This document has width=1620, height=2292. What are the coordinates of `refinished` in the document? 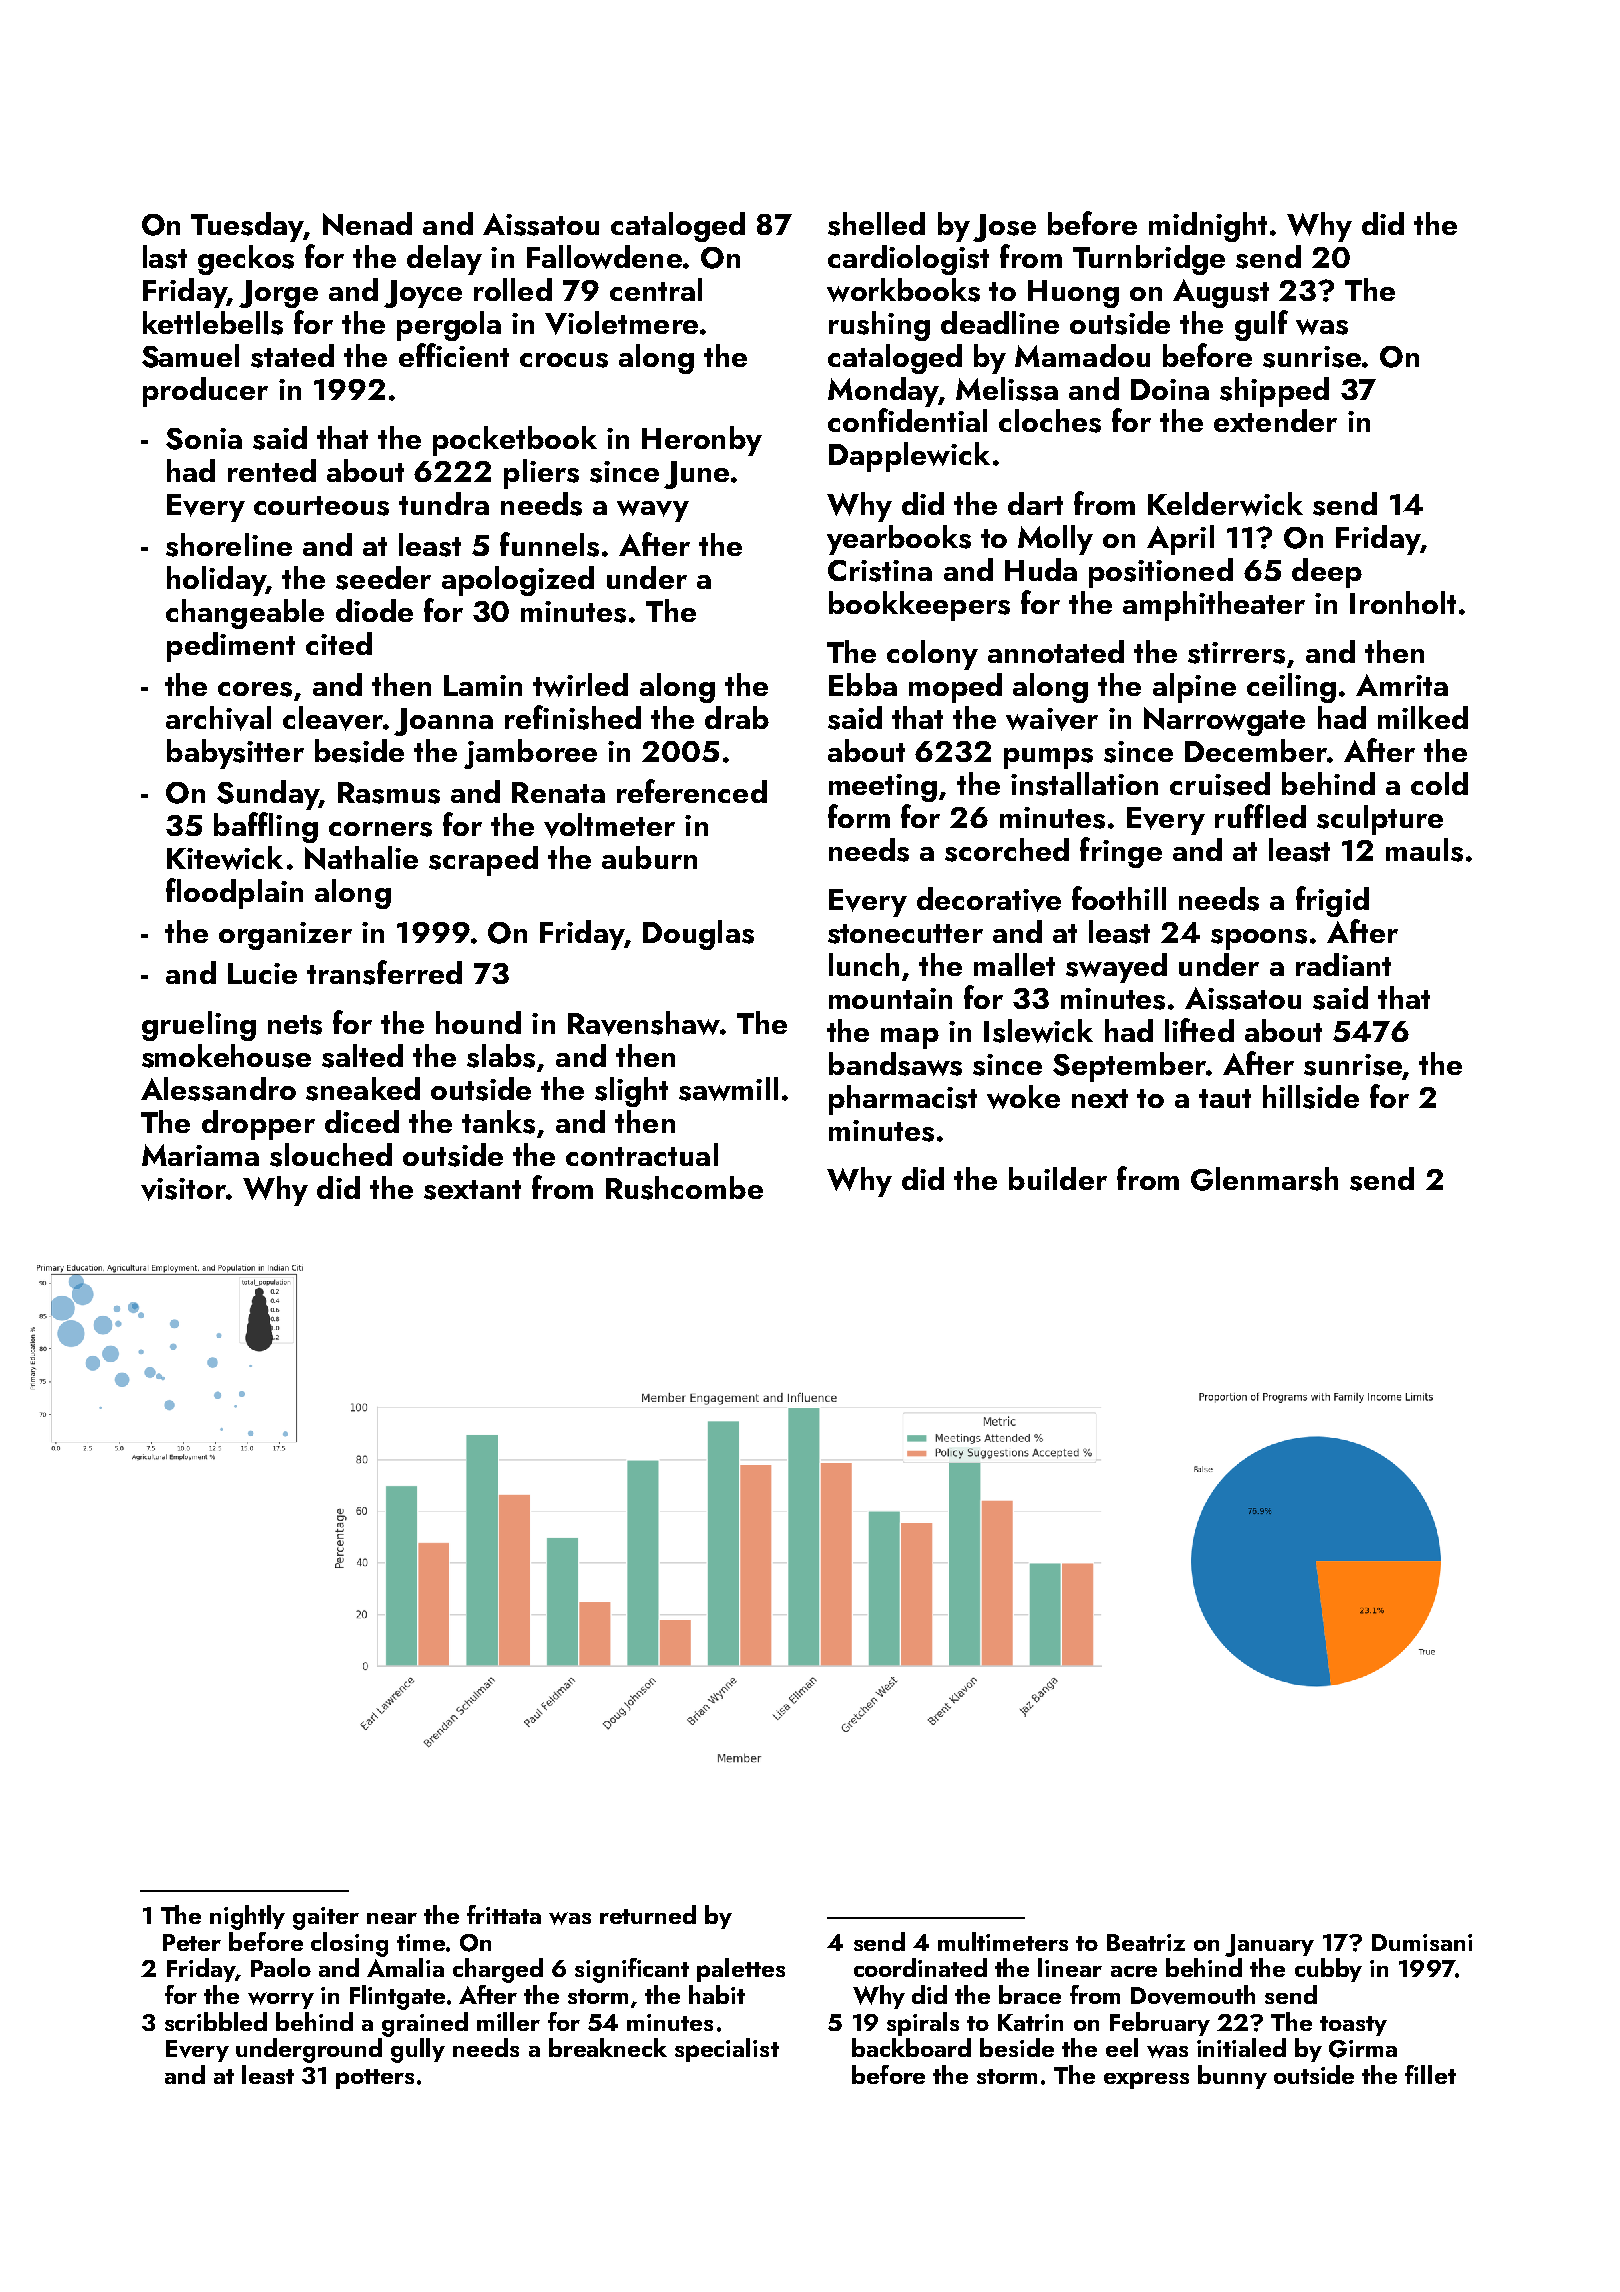 It's located at (573, 717).
